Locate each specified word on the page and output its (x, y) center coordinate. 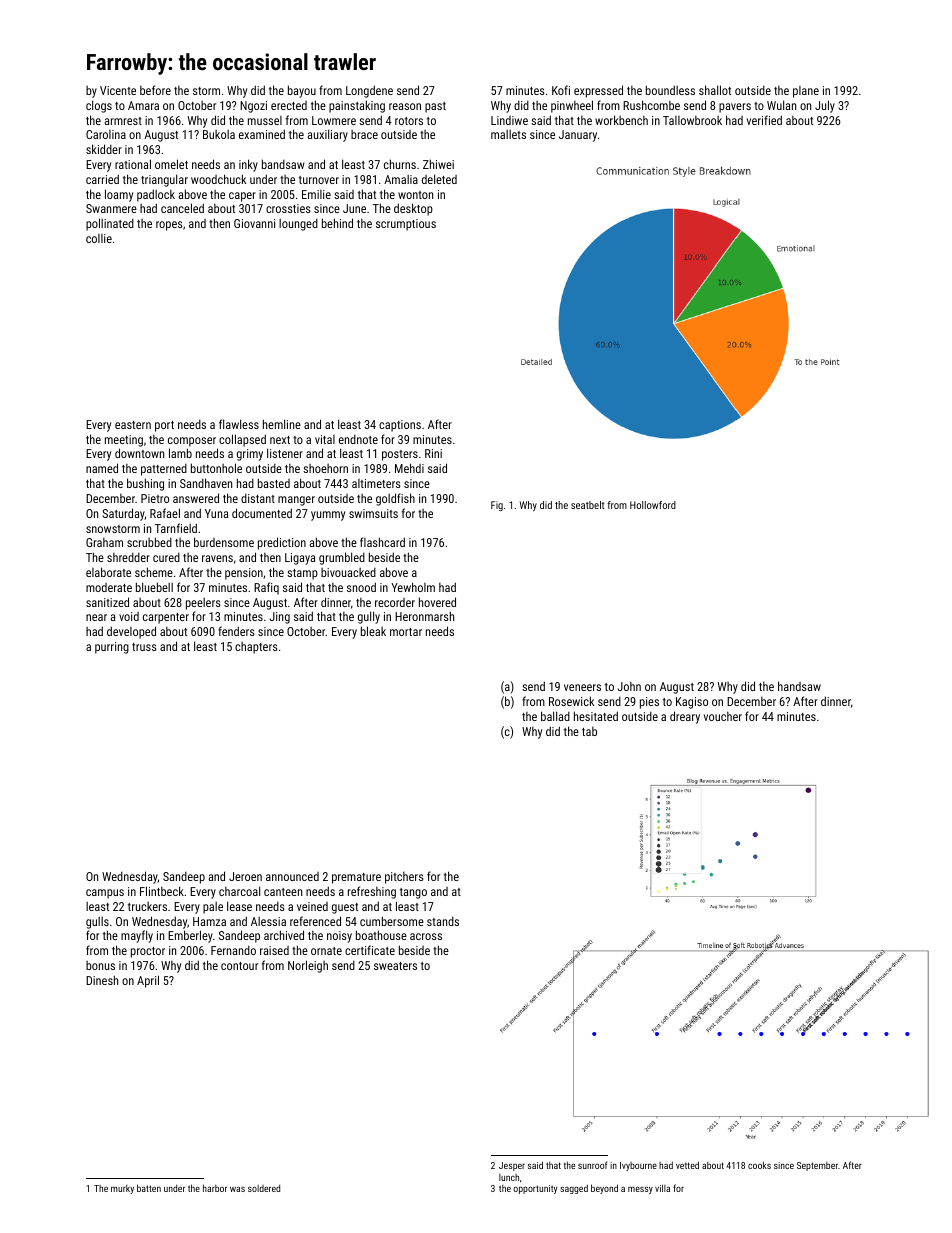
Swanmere (111, 208)
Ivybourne (638, 1166)
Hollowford (653, 505)
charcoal (239, 891)
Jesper (512, 1166)
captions (400, 426)
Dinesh (102, 980)
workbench (621, 120)
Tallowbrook (692, 120)
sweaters (395, 966)
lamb (180, 453)
